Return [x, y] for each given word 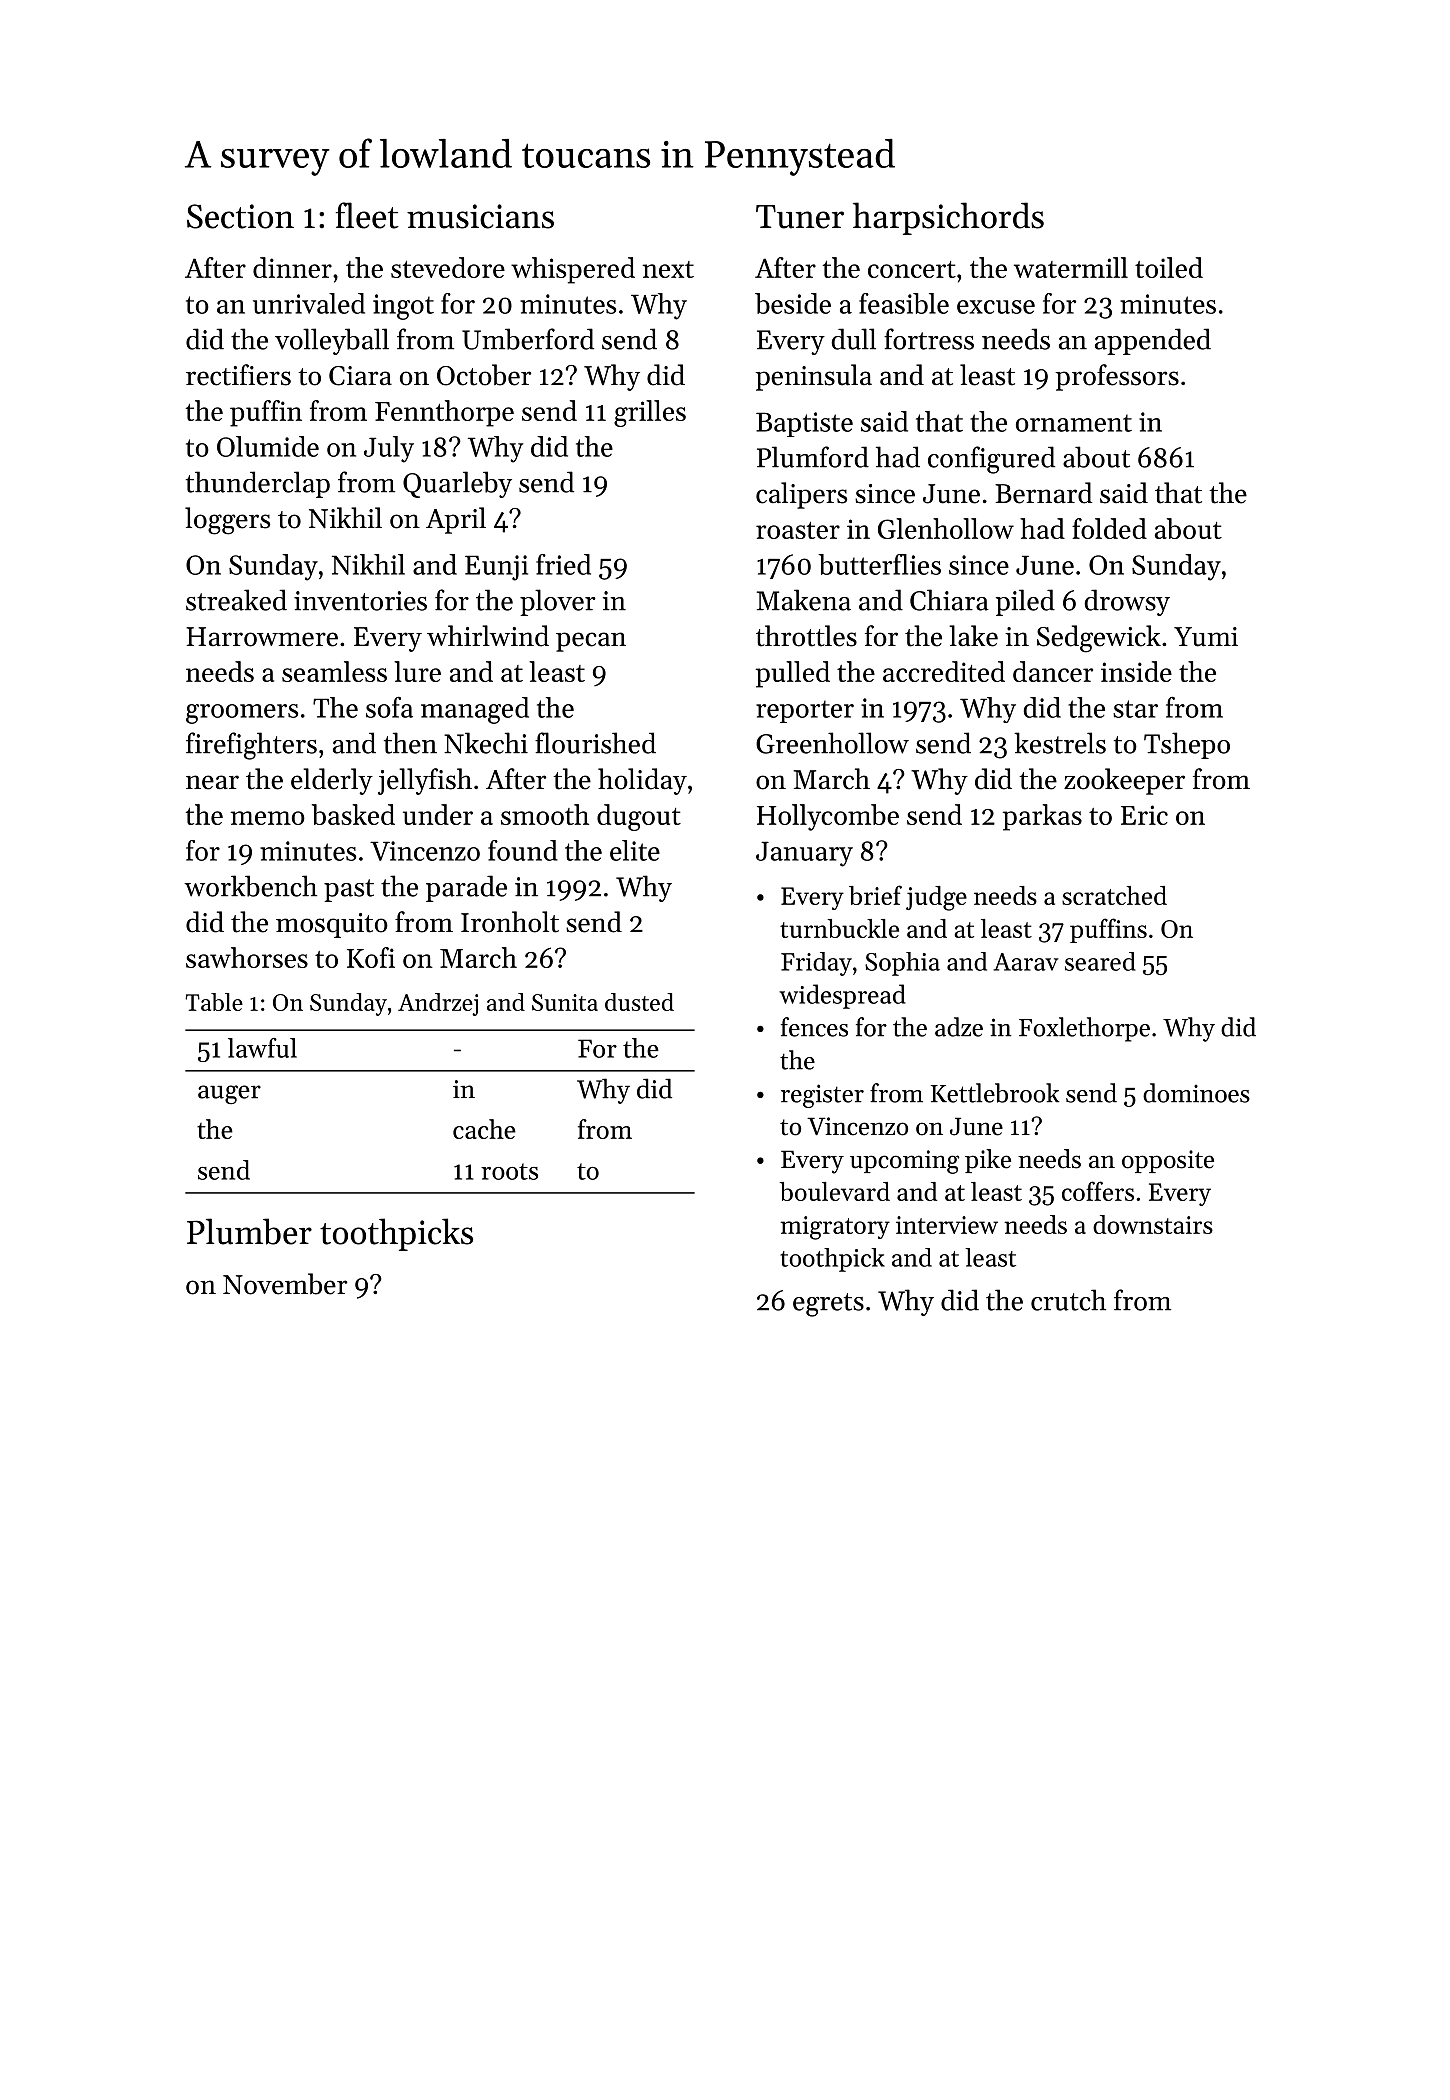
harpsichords [948, 218]
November [285, 1284]
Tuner [800, 217]
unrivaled [309, 303]
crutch [1068, 1300]
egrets [828, 1305]
